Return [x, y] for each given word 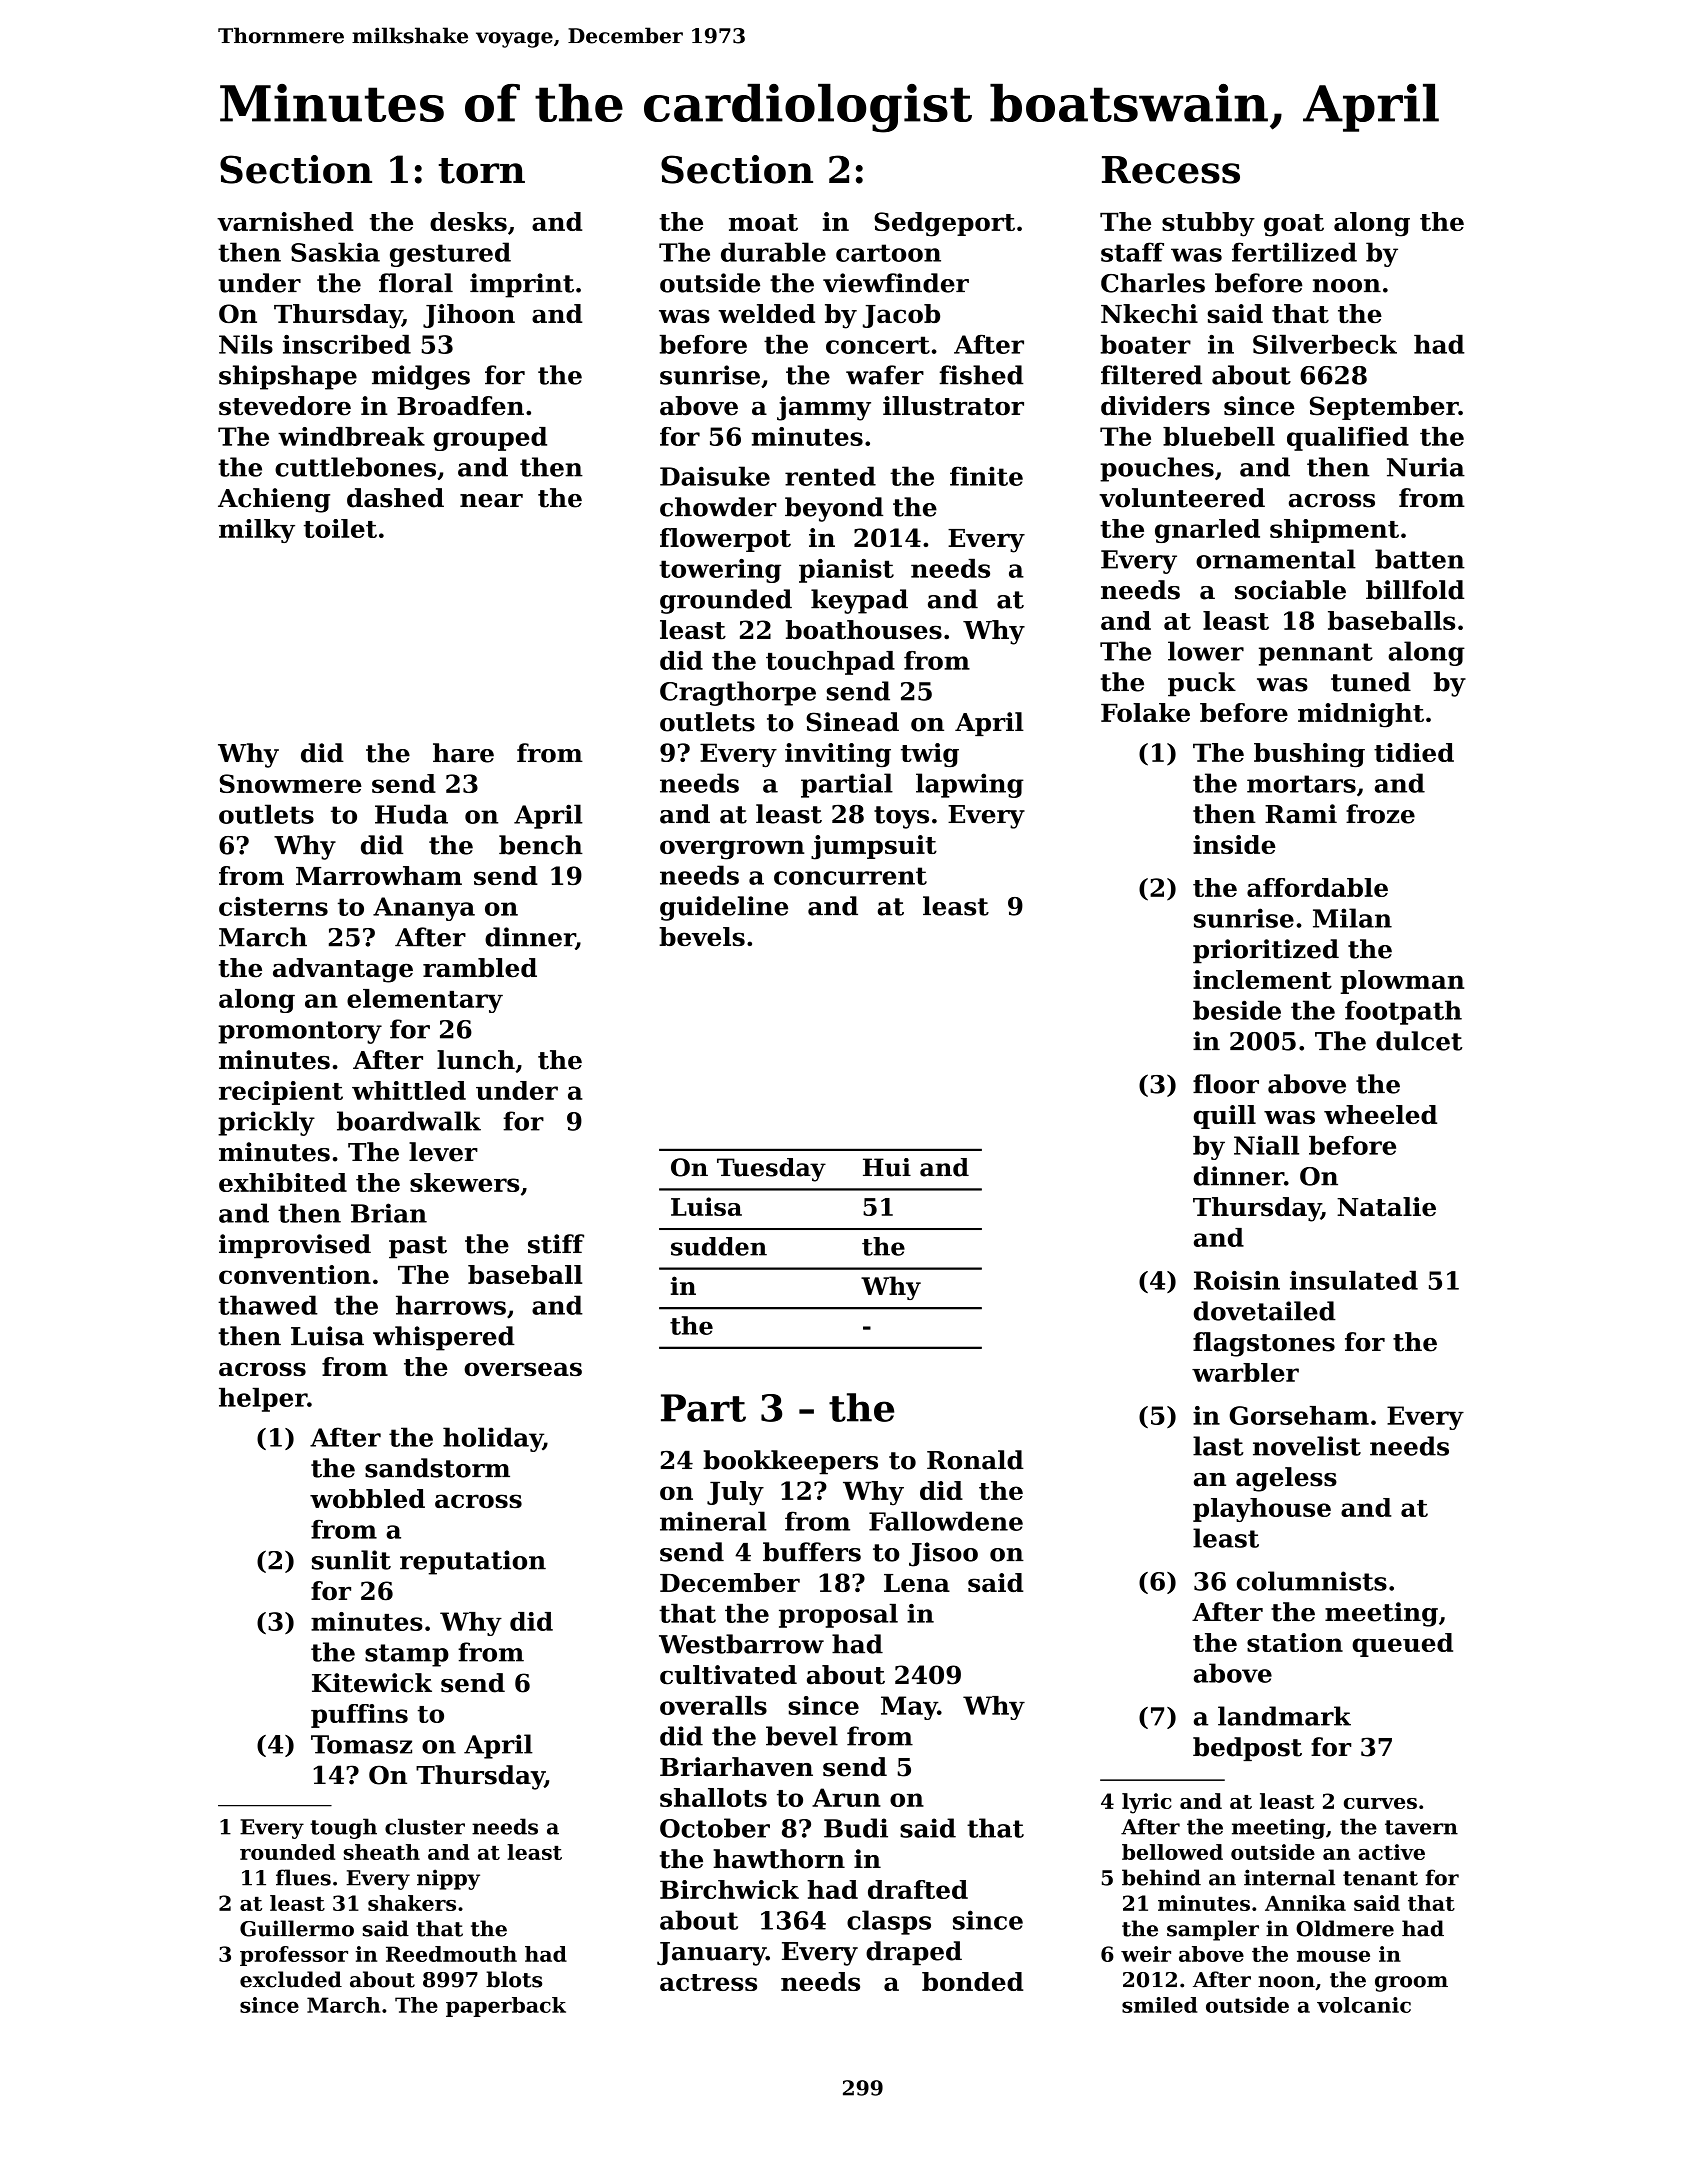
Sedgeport [944, 224]
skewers [464, 1182]
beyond [834, 509]
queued [1402, 1645]
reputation [473, 1562]
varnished [285, 221]
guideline [724, 908]
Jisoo [943, 1554]
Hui [887, 1167]
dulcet [1419, 1041]
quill [1225, 1117]
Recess [1171, 170]
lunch [476, 1060]
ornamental [1276, 559]
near [491, 501]
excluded [291, 1979]
